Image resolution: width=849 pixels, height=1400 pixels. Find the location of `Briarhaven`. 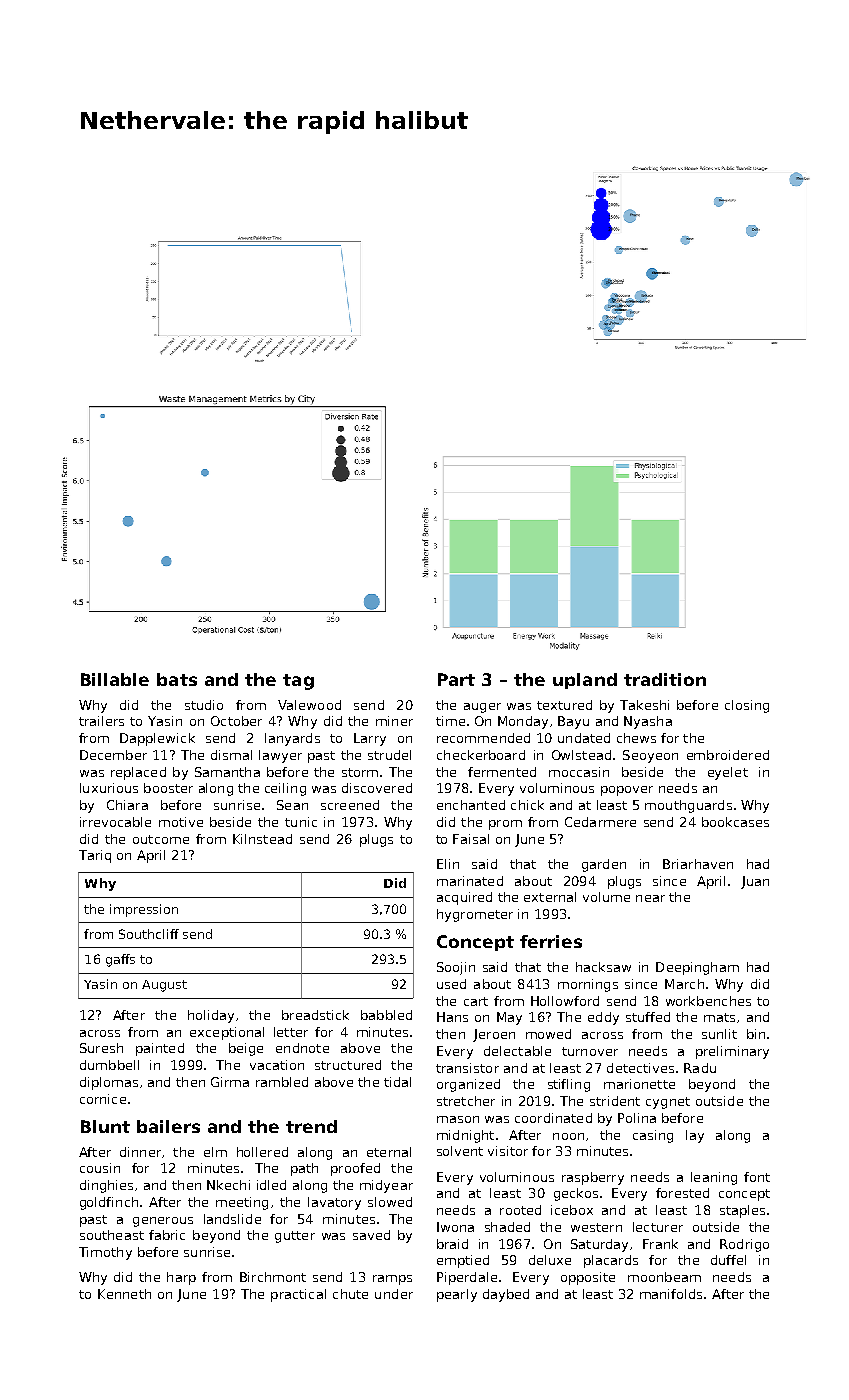

Briarhaven is located at coordinates (698, 864).
